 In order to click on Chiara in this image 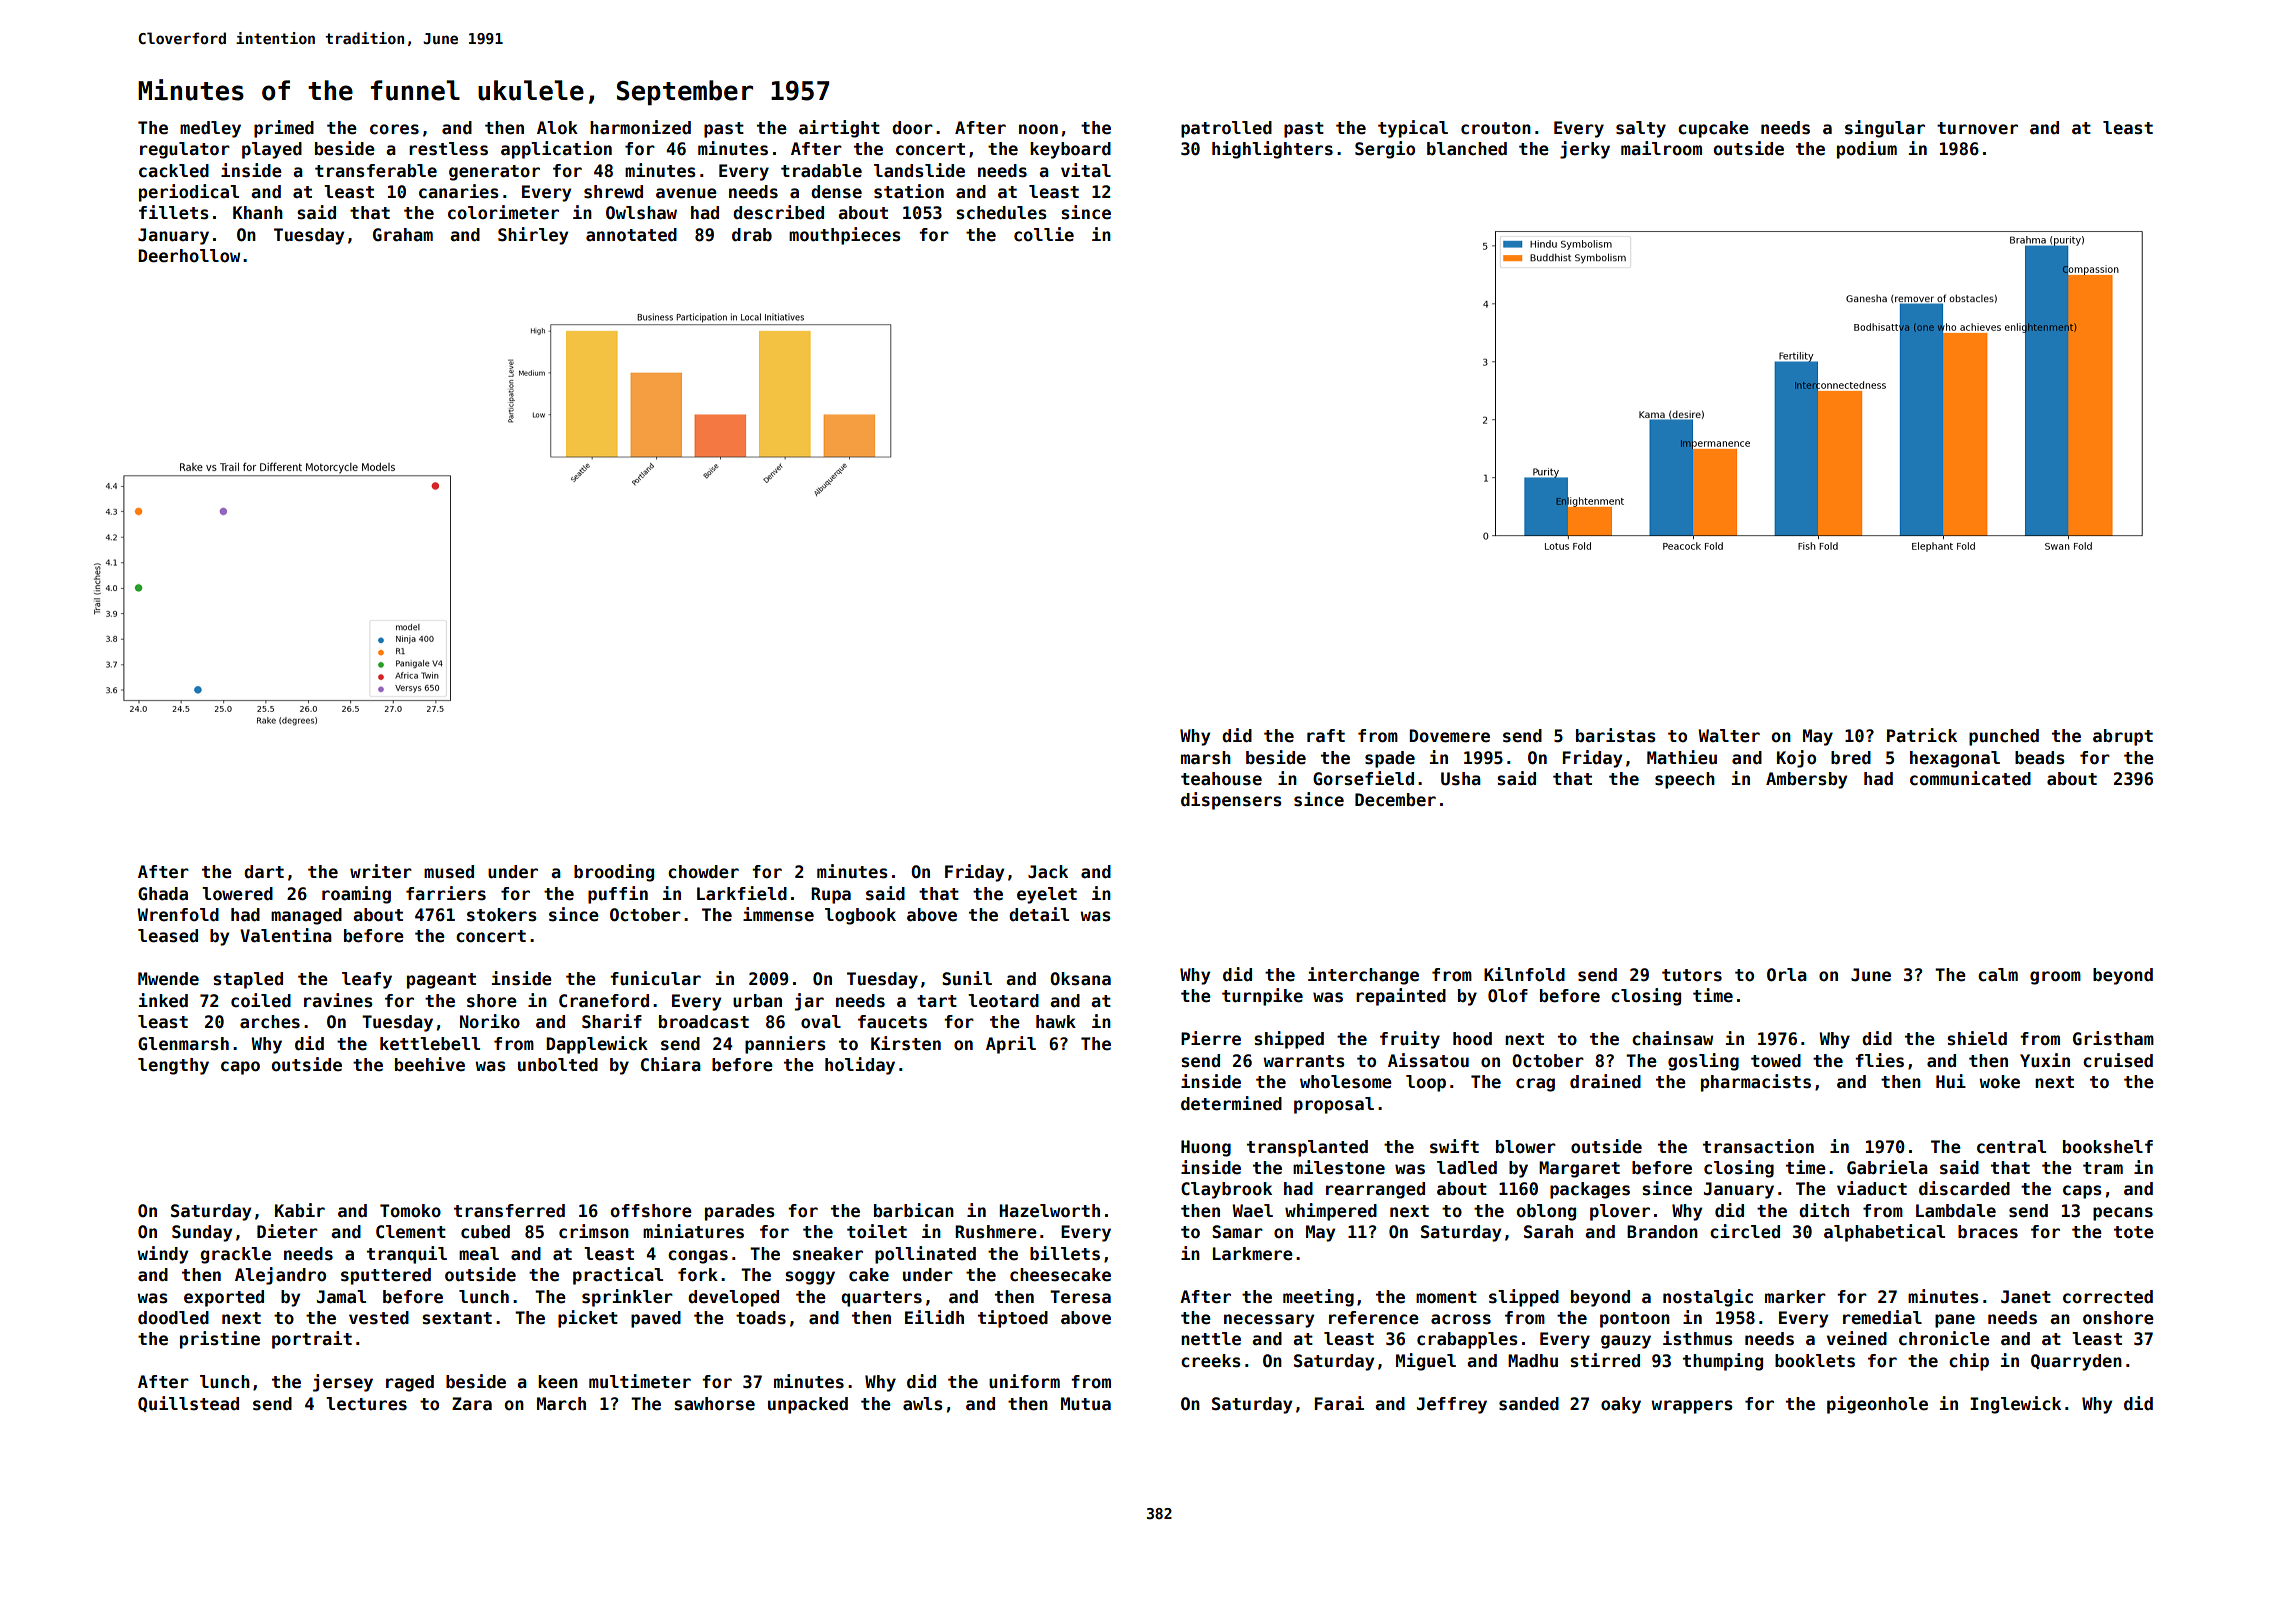, I will do `click(671, 1064)`.
